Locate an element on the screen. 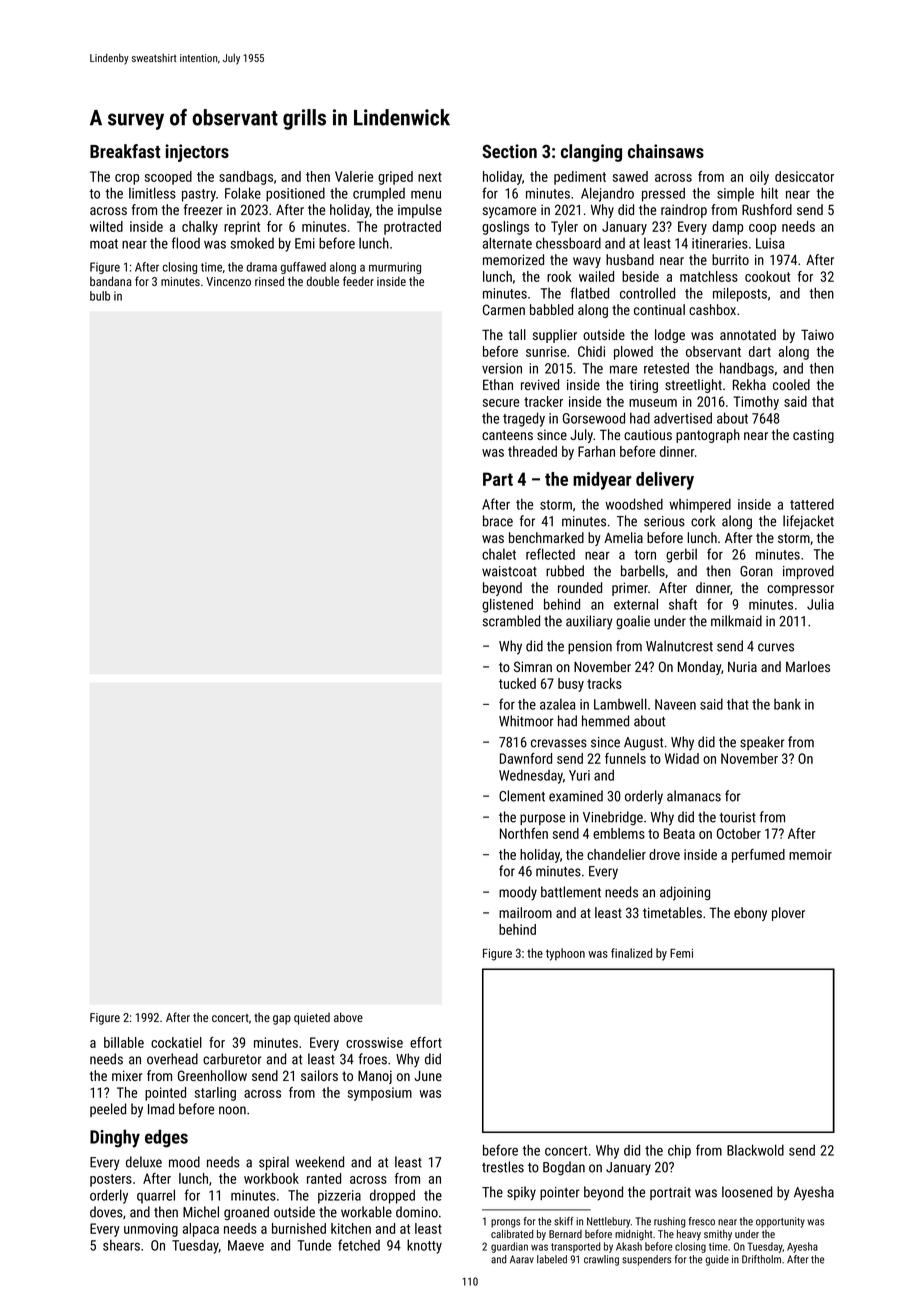 Image resolution: width=924 pixels, height=1308 pixels. Luisa is located at coordinates (770, 243).
